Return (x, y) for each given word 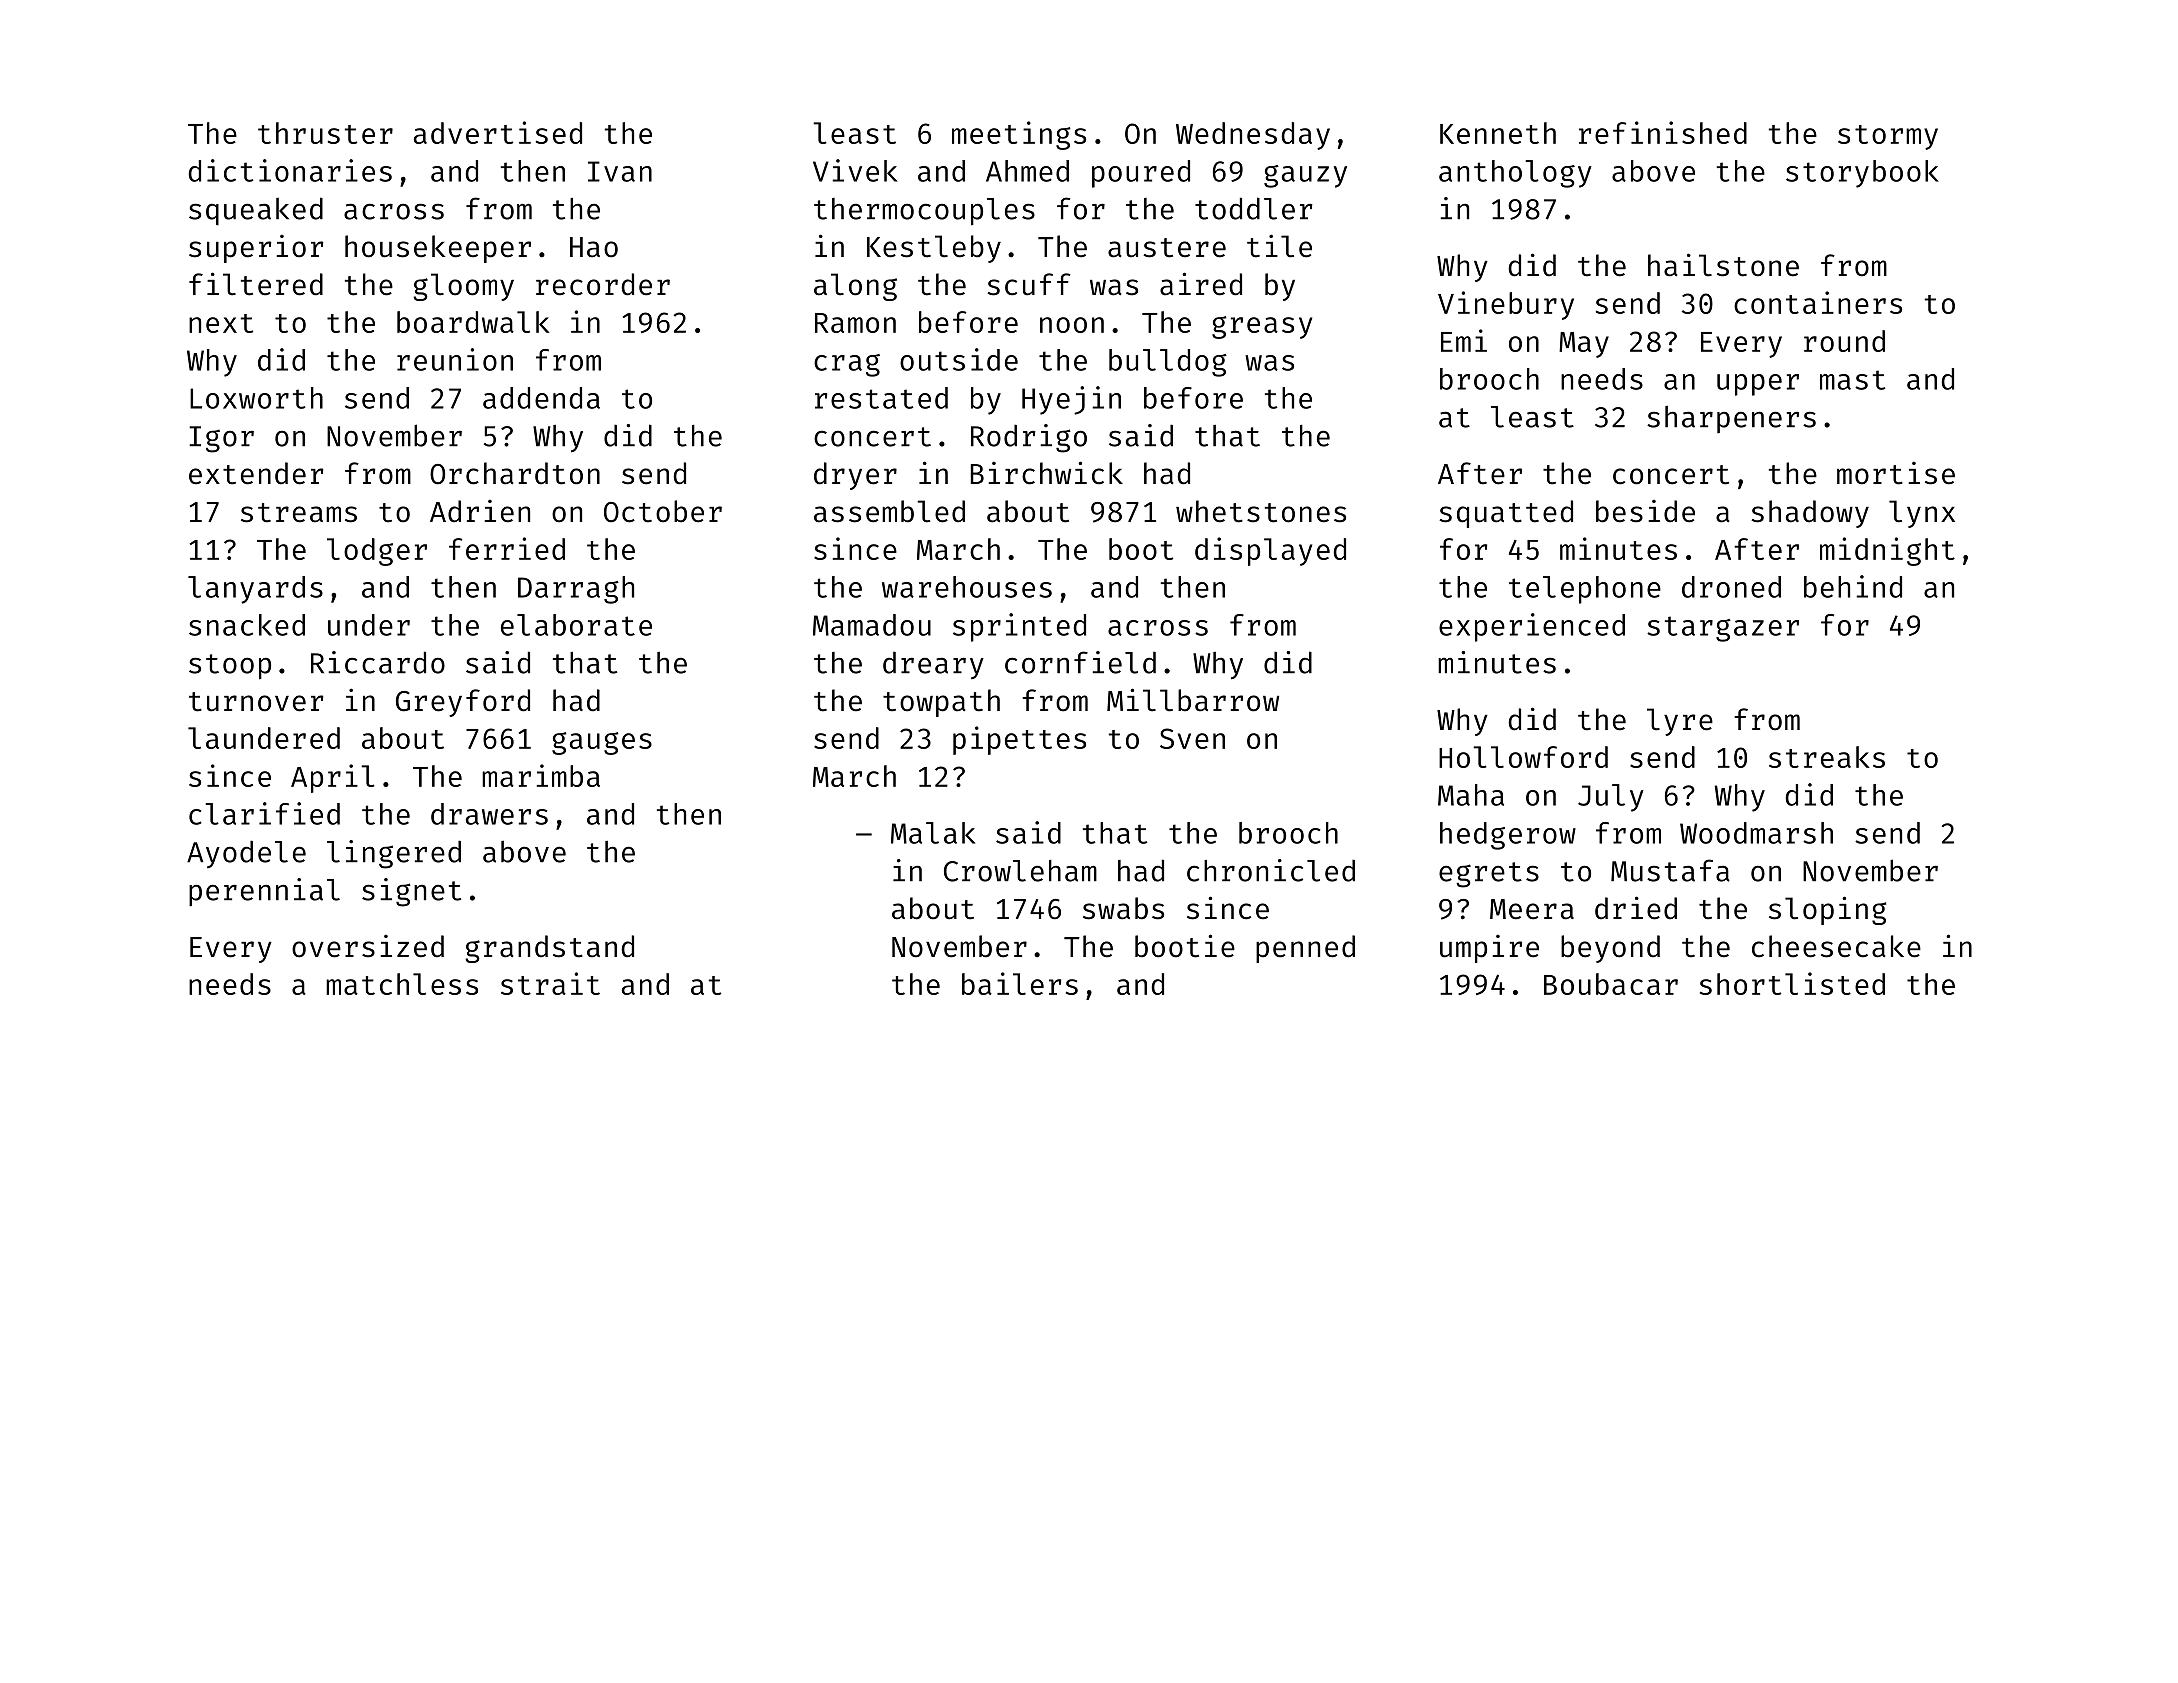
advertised (498, 132)
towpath (941, 703)
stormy (1888, 137)
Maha (1471, 795)
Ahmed (1027, 171)
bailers (1020, 983)
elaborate (576, 625)
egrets (1489, 875)
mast (1853, 380)
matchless (402, 984)
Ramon (855, 323)
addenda (541, 398)
